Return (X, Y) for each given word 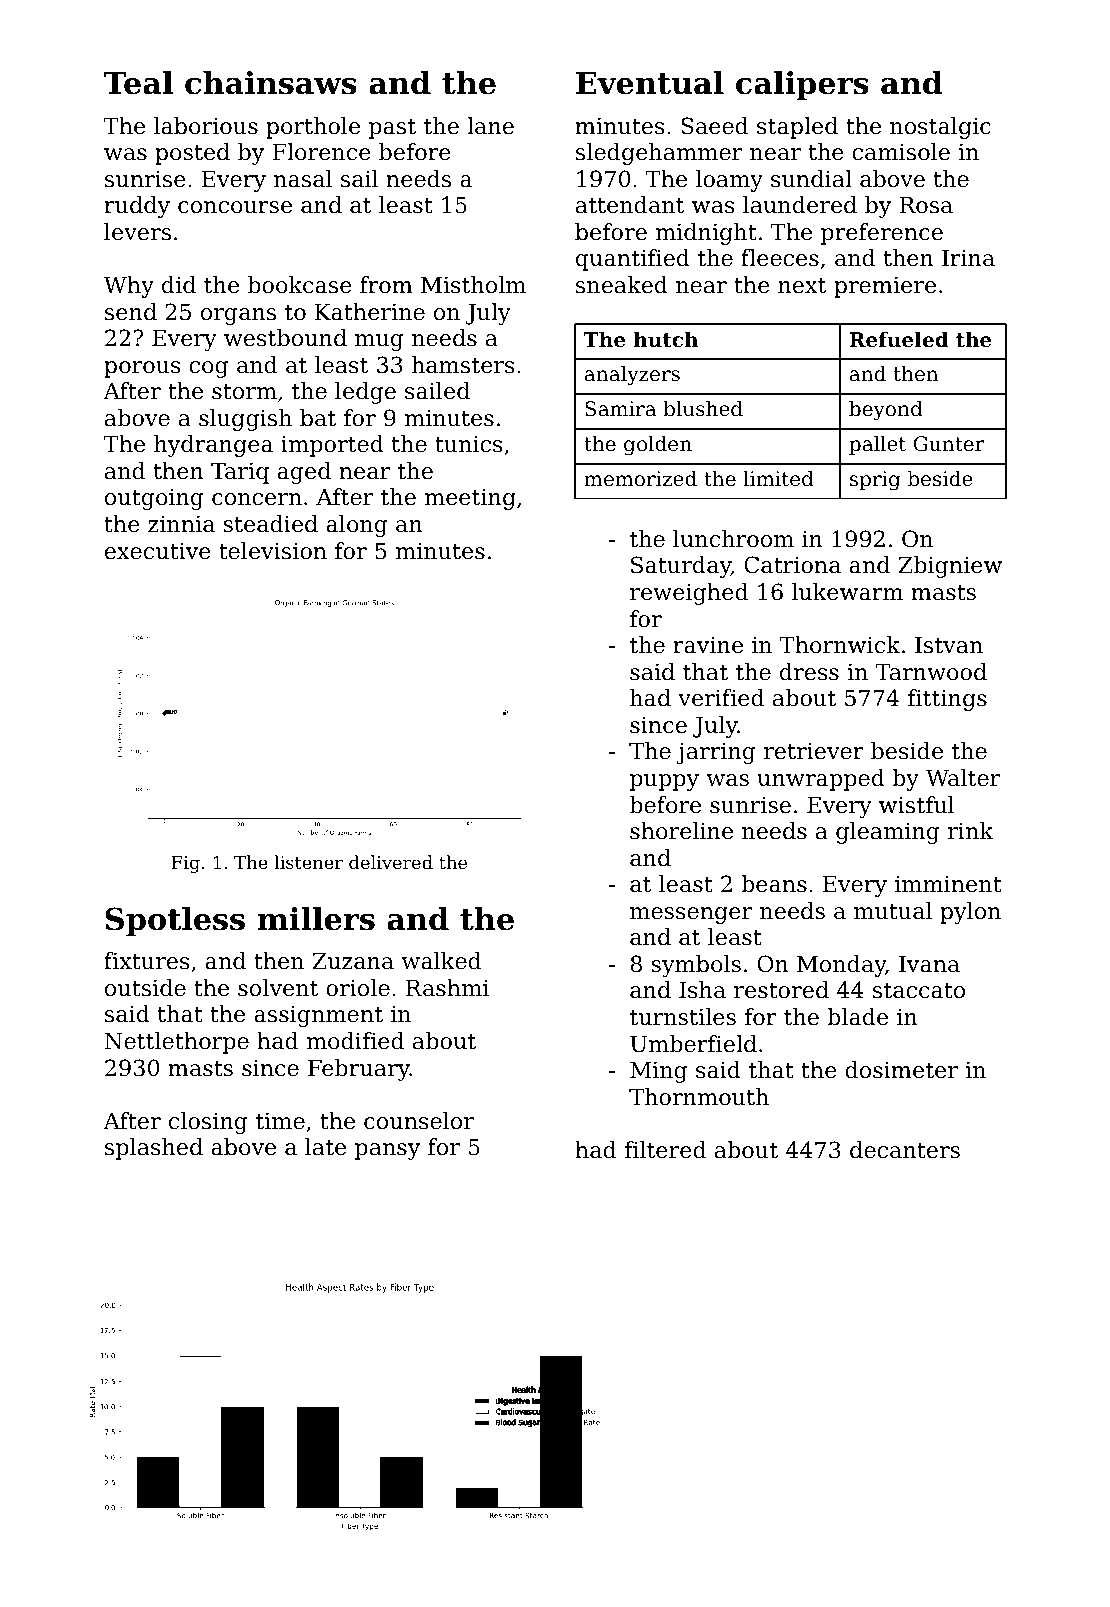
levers (137, 232)
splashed (154, 1149)
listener (308, 862)
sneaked (622, 285)
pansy (387, 1151)
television (273, 551)
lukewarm (847, 592)
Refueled (899, 339)
